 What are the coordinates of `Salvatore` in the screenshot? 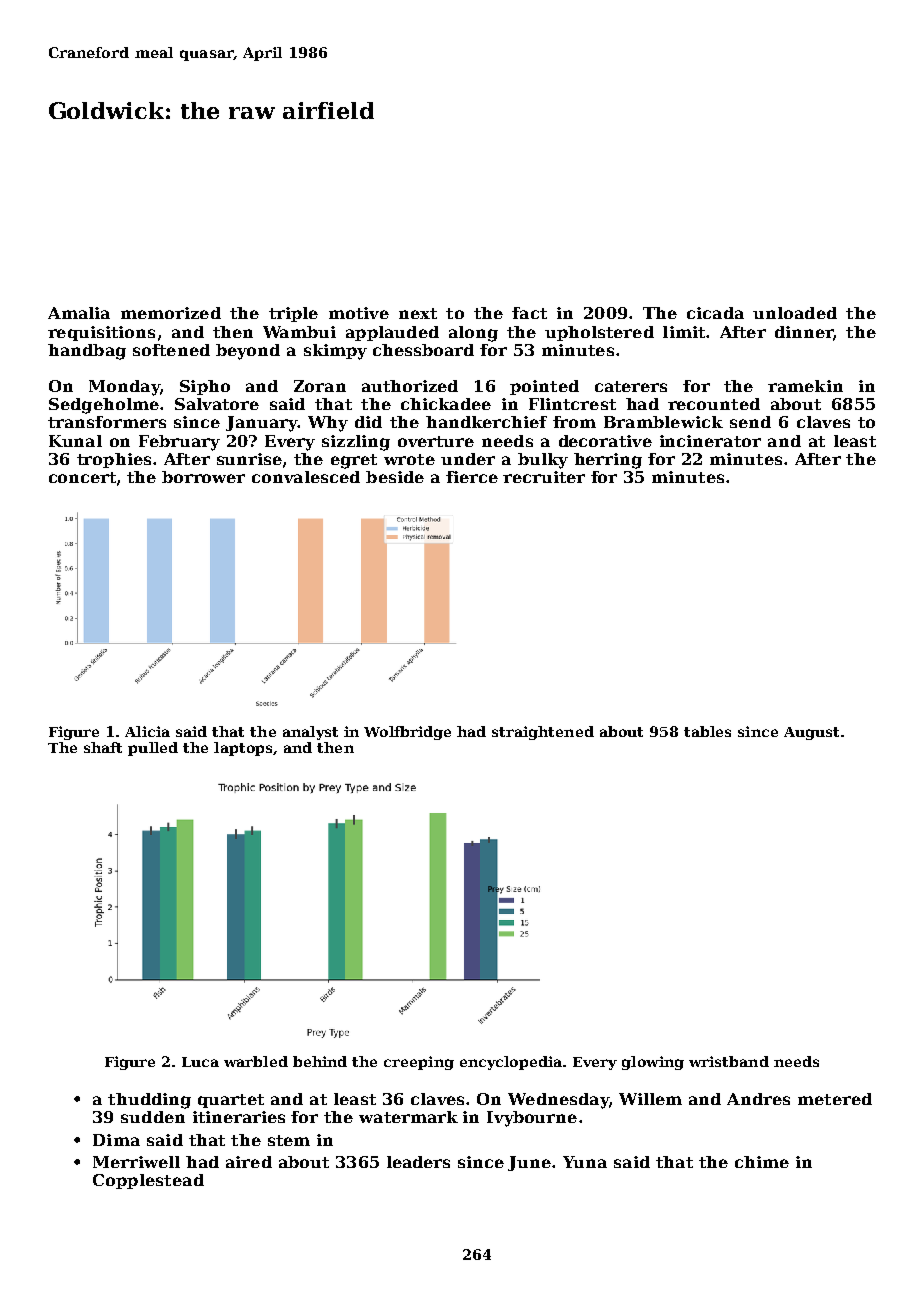 It's located at (217, 404).
